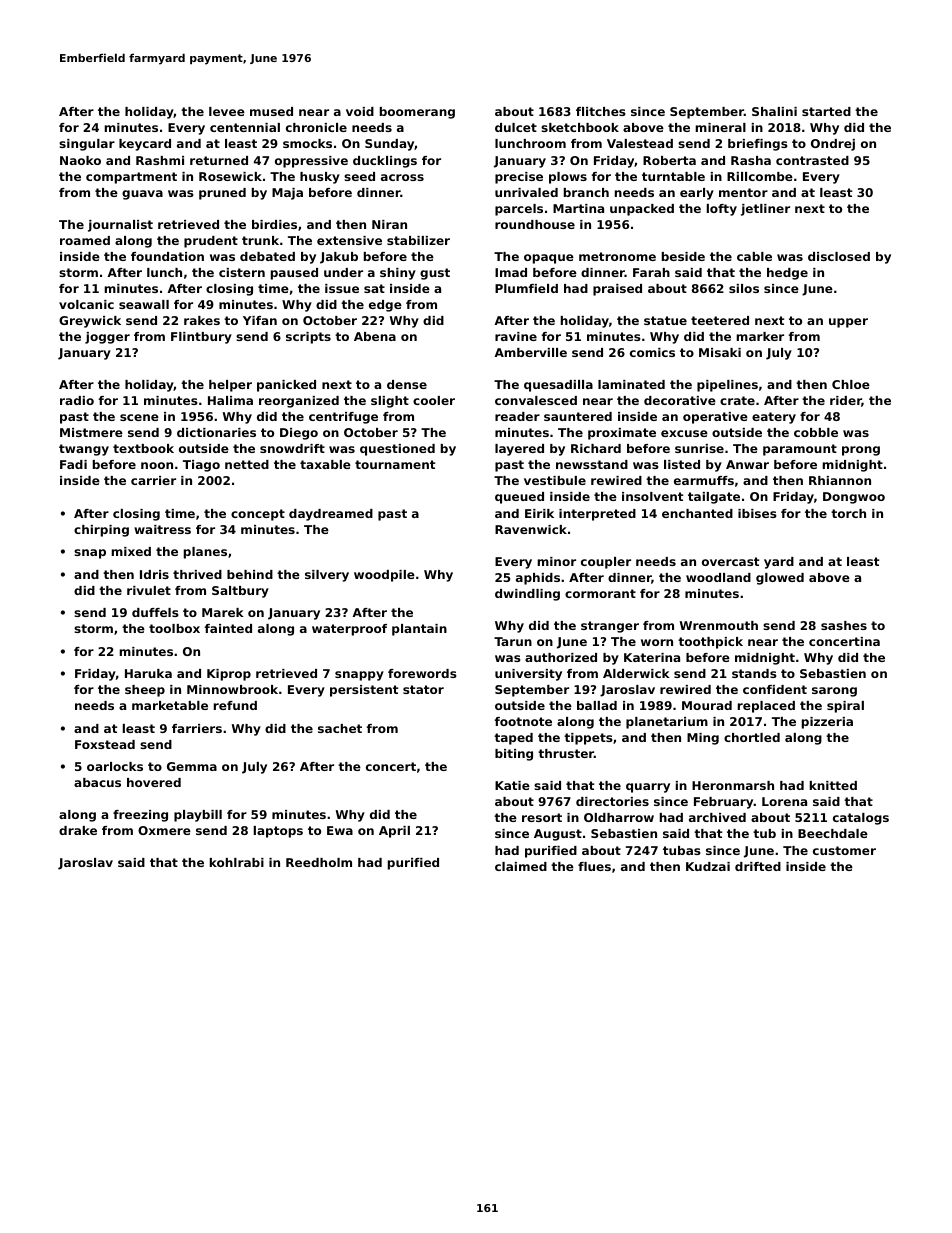 This screenshot has height=1233, width=952. What do you see at coordinates (311, 162) in the screenshot?
I see `oppressive` at bounding box center [311, 162].
